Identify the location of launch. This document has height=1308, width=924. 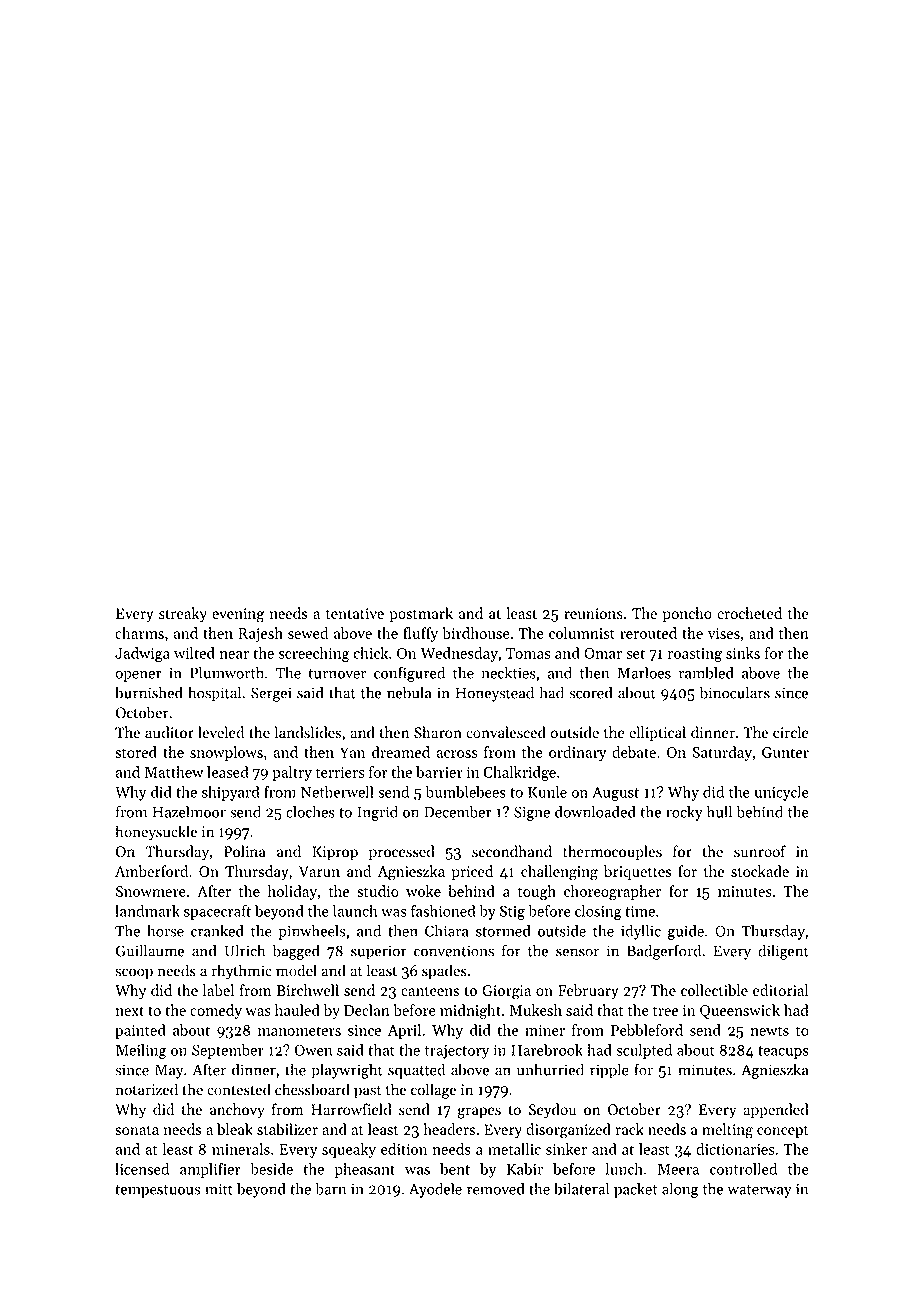
(355, 911).
